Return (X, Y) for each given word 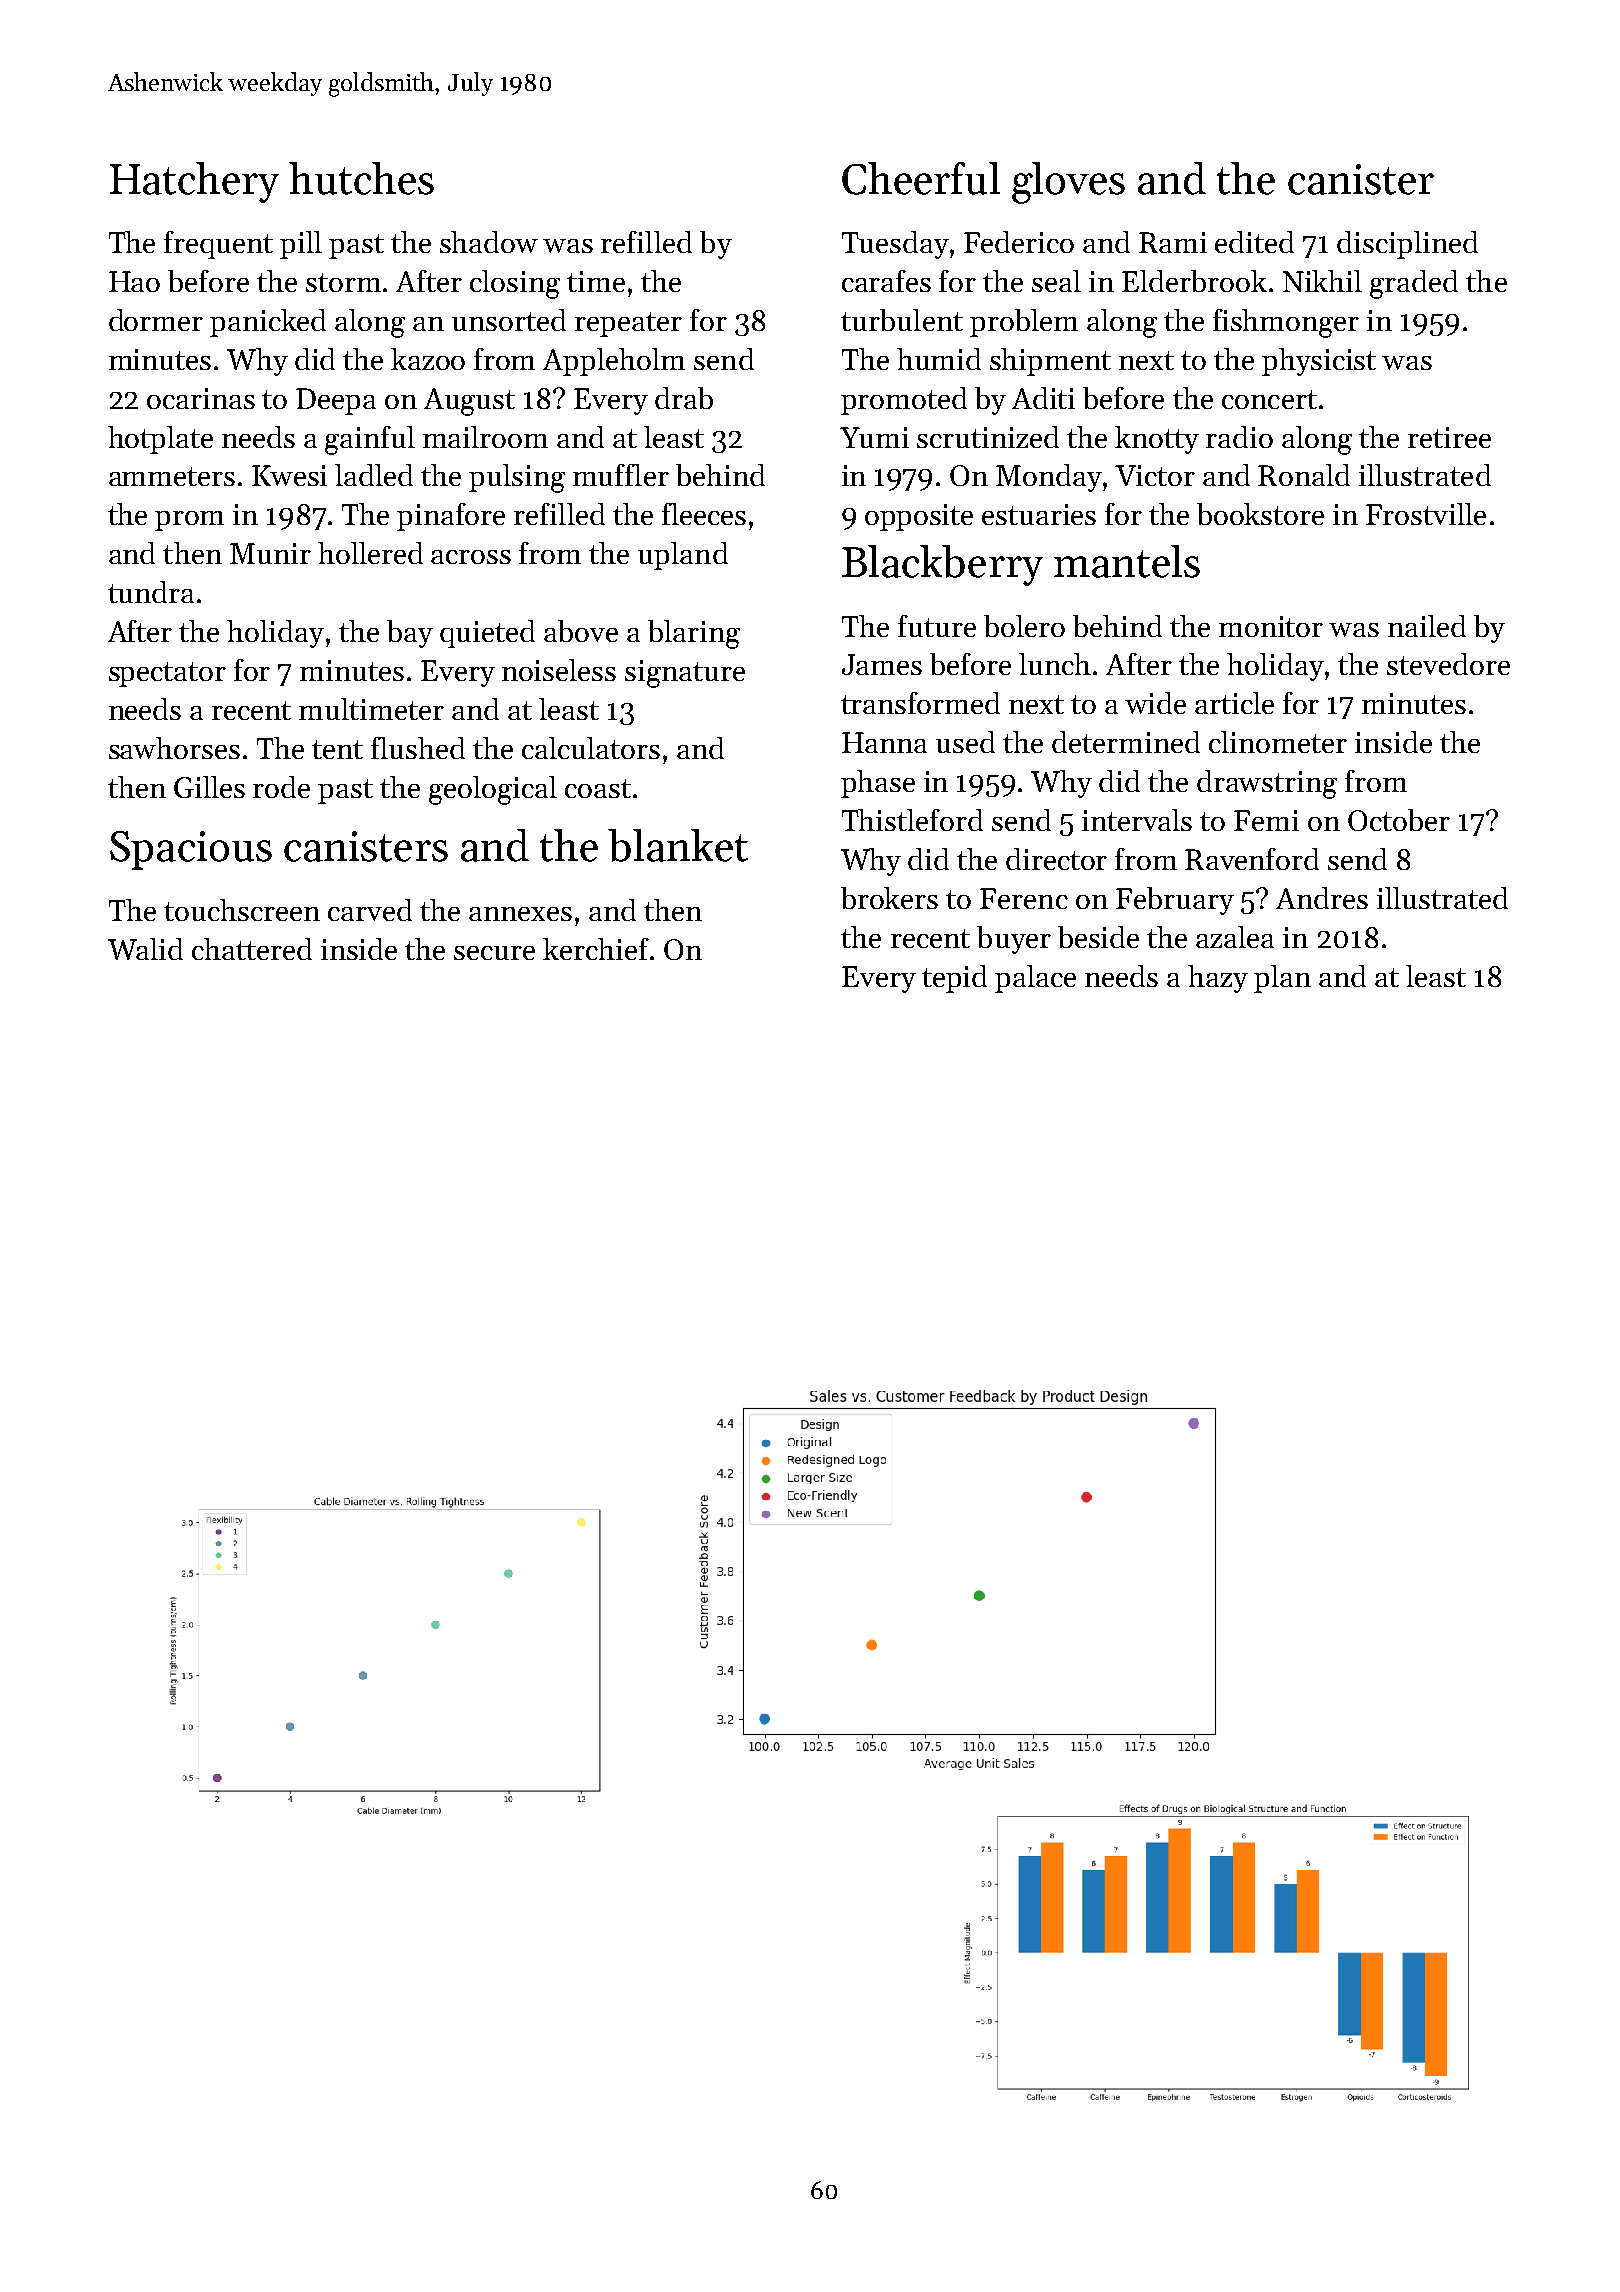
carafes (886, 281)
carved (370, 910)
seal (1056, 281)
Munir (270, 553)
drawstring (1267, 784)
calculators (591, 748)
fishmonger (1286, 323)
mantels (1127, 561)
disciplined (1407, 245)
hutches (361, 178)
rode (281, 787)
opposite (919, 517)
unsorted (509, 320)
